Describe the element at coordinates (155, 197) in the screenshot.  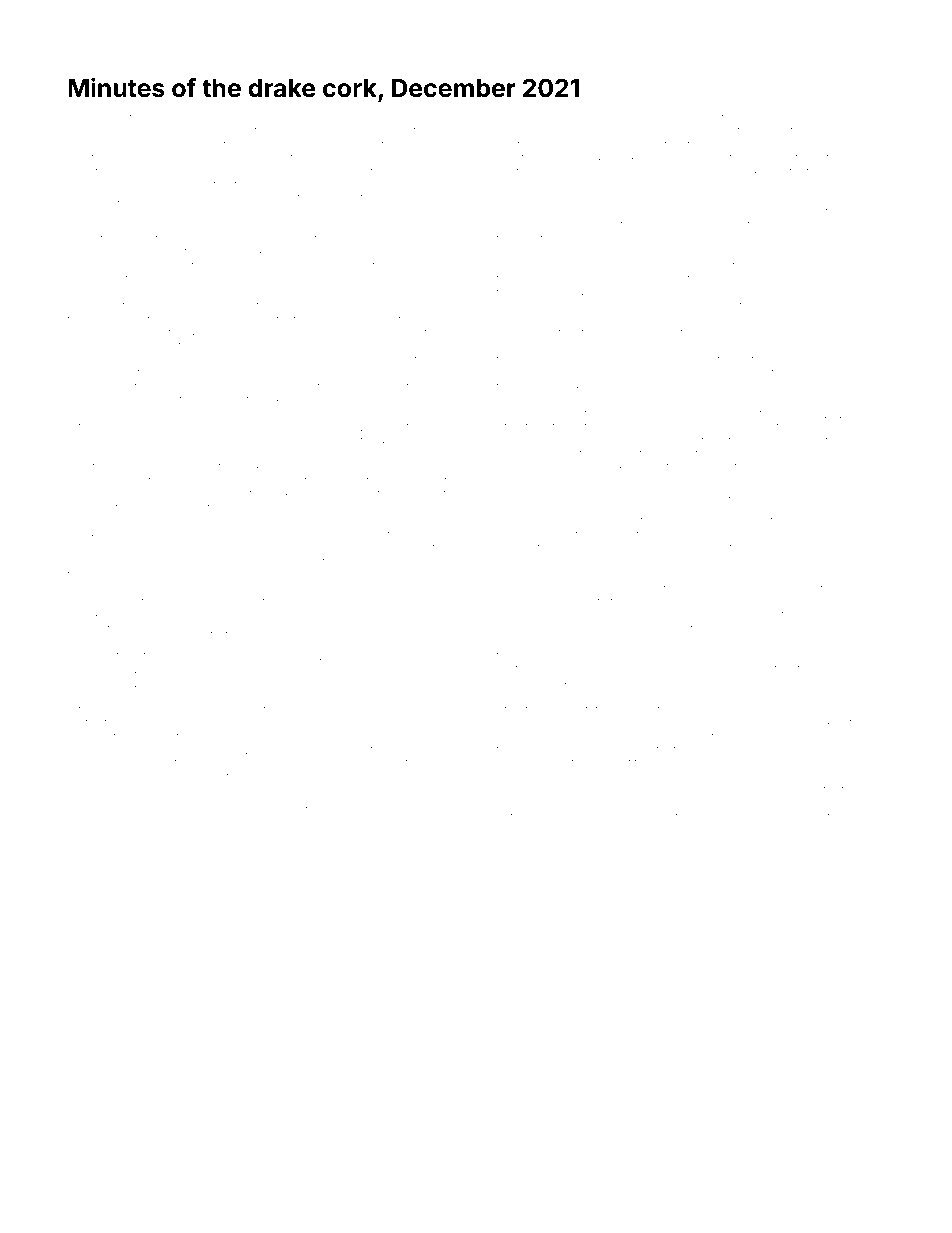
I see `shrews` at that location.
